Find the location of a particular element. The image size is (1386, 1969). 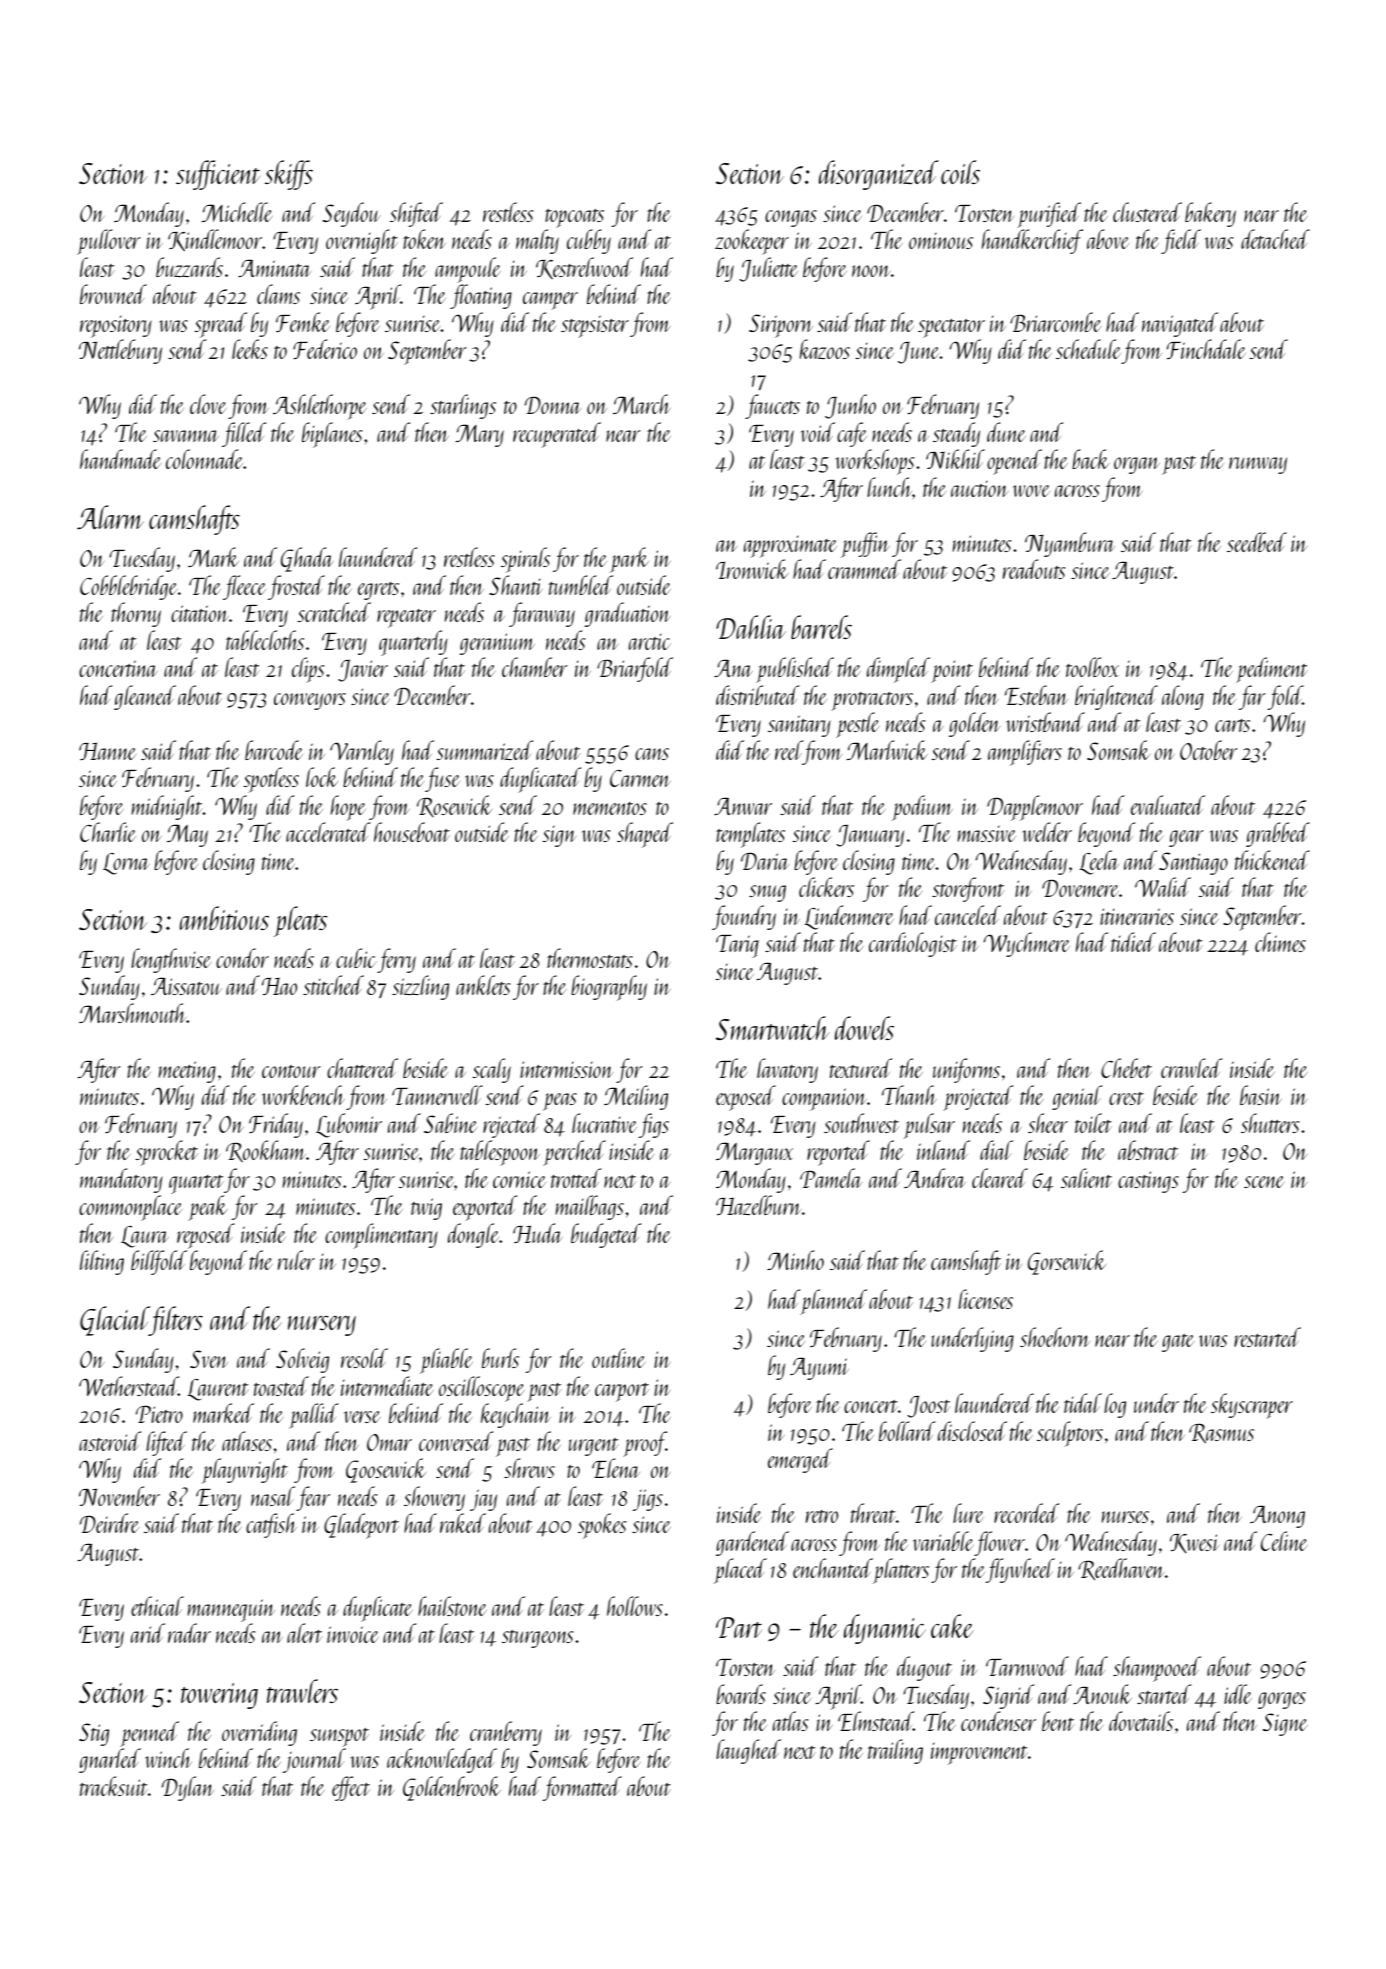

emerged is located at coordinates (800, 1460).
